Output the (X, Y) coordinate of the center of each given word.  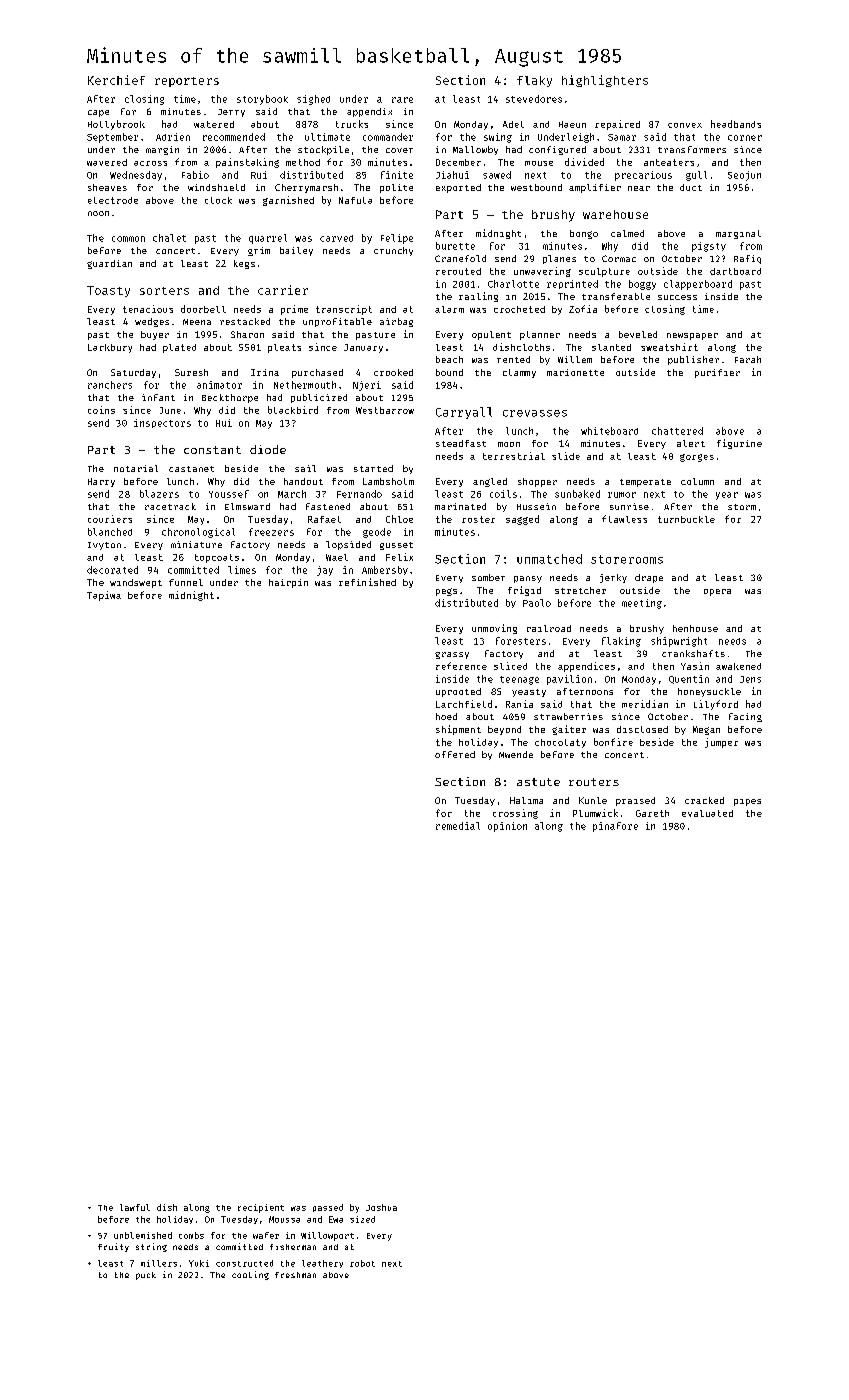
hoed (446, 716)
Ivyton (104, 546)
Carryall (464, 413)
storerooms (627, 559)
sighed (313, 100)
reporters (187, 82)
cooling (250, 1275)
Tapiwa (104, 596)
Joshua (381, 1207)
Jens (750, 679)
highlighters (605, 81)
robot (362, 1263)
